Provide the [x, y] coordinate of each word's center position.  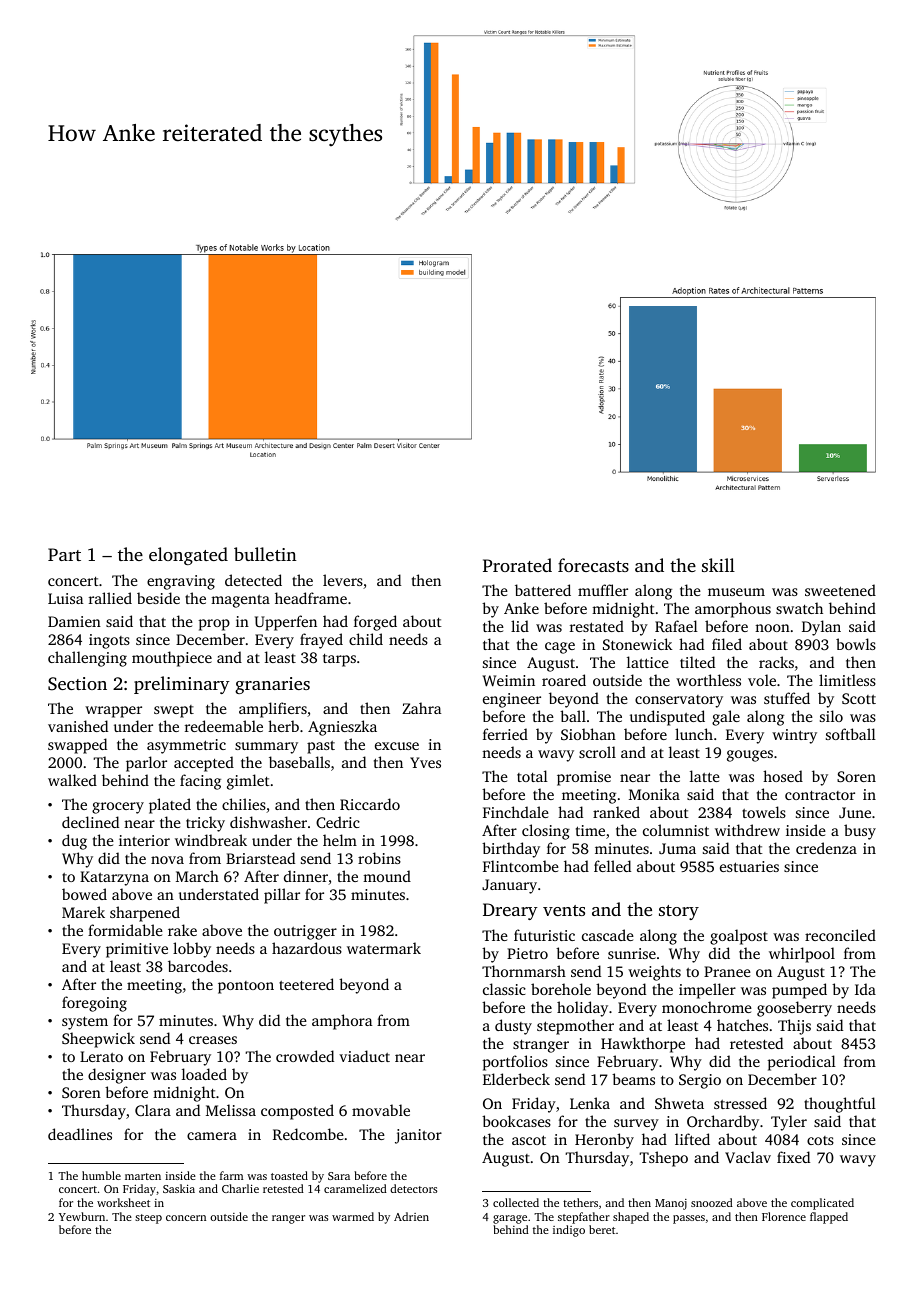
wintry [794, 736]
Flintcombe [521, 866]
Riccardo [370, 804]
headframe [311, 598]
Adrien [411, 1216]
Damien [74, 621]
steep [148, 1219]
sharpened [145, 914]
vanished [78, 726]
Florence [784, 1216]
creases [213, 1040]
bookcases [516, 1121]
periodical [802, 1063]
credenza [826, 848]
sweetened [840, 590]
